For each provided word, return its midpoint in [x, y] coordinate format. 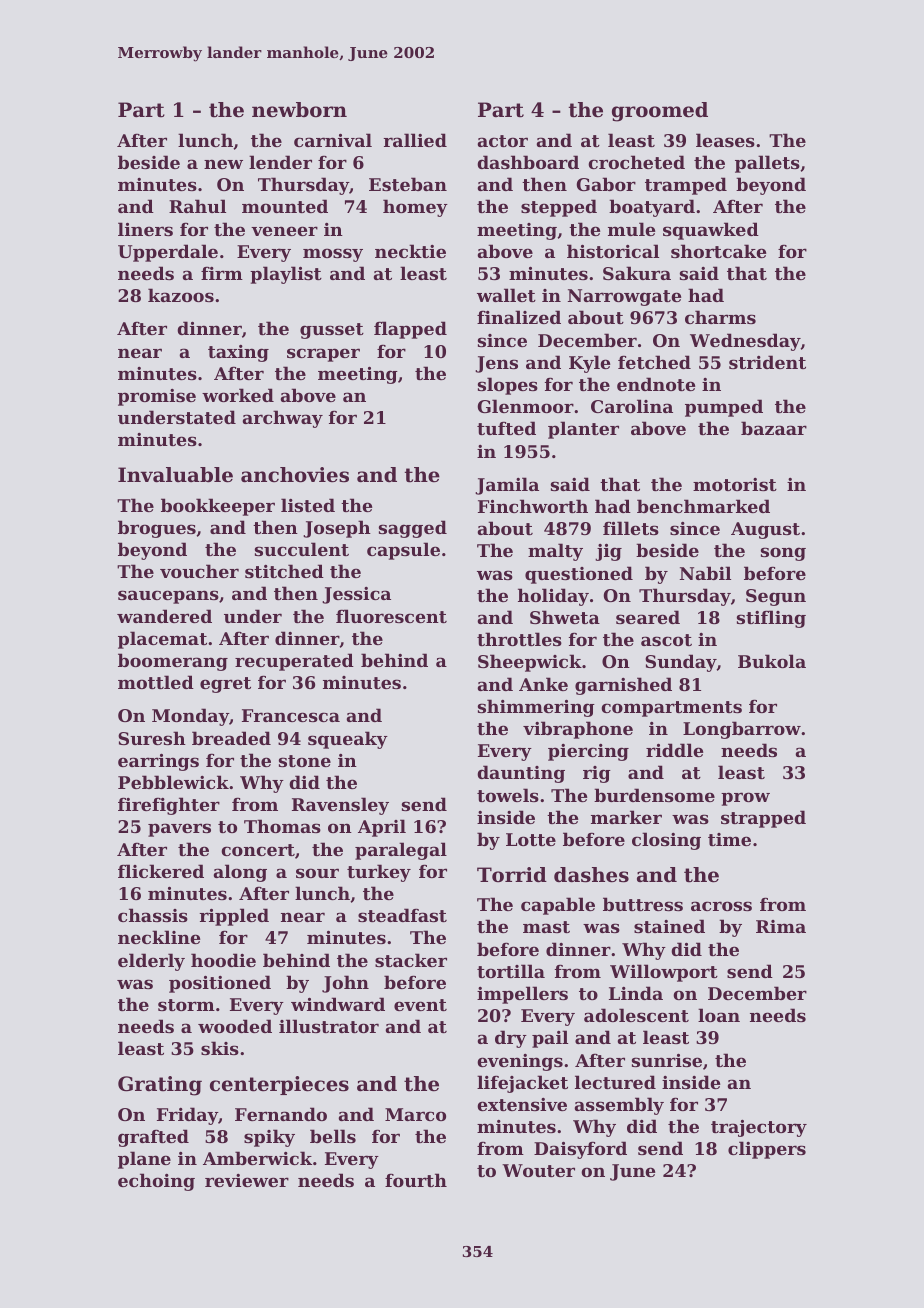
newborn [299, 110]
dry [511, 1039]
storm [186, 1005]
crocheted [636, 162]
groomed [660, 112]
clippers [767, 1150]
